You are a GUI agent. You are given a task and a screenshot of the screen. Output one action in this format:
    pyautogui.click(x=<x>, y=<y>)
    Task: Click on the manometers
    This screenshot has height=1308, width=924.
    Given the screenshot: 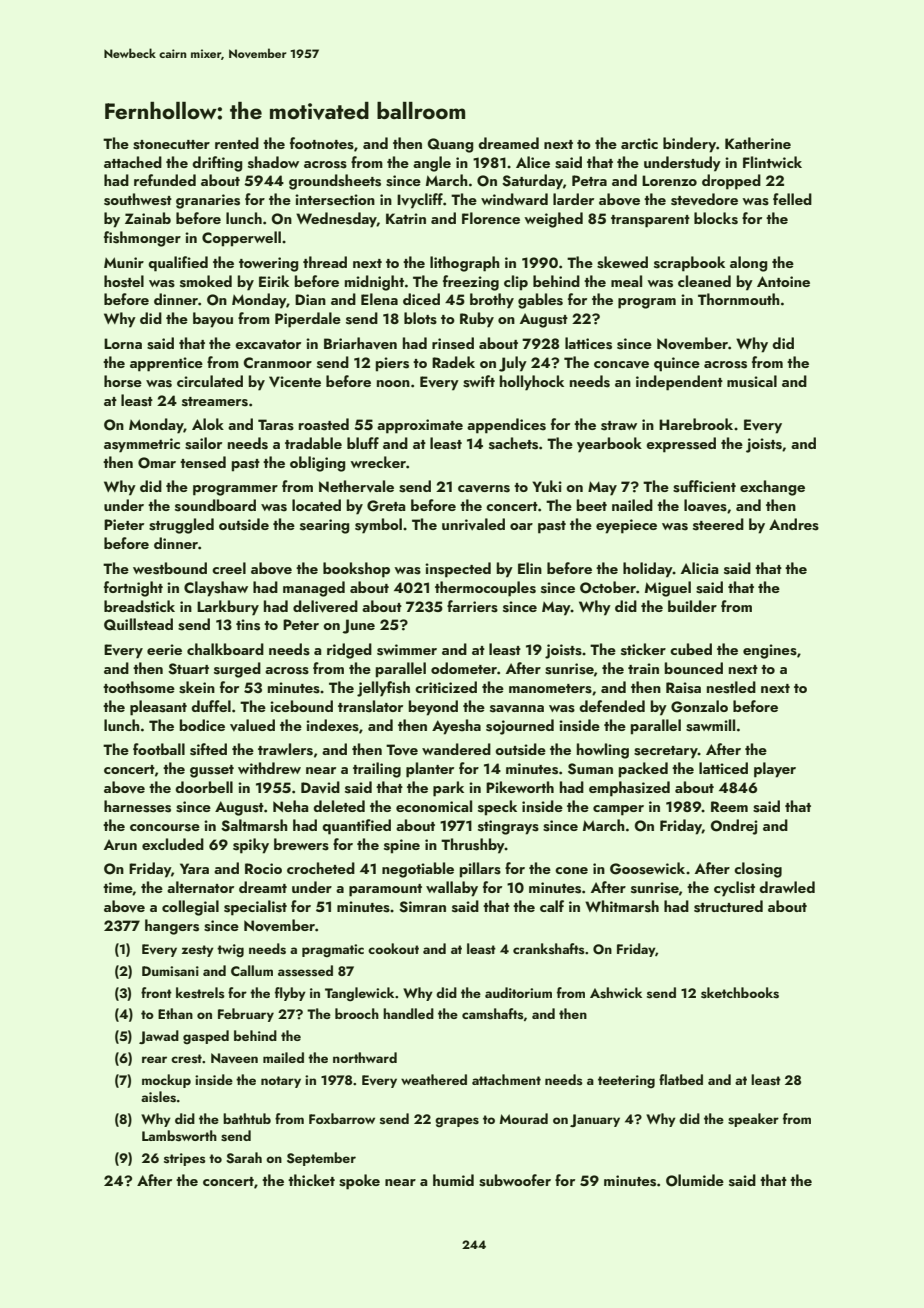 What is the action you would take?
    pyautogui.click(x=550, y=689)
